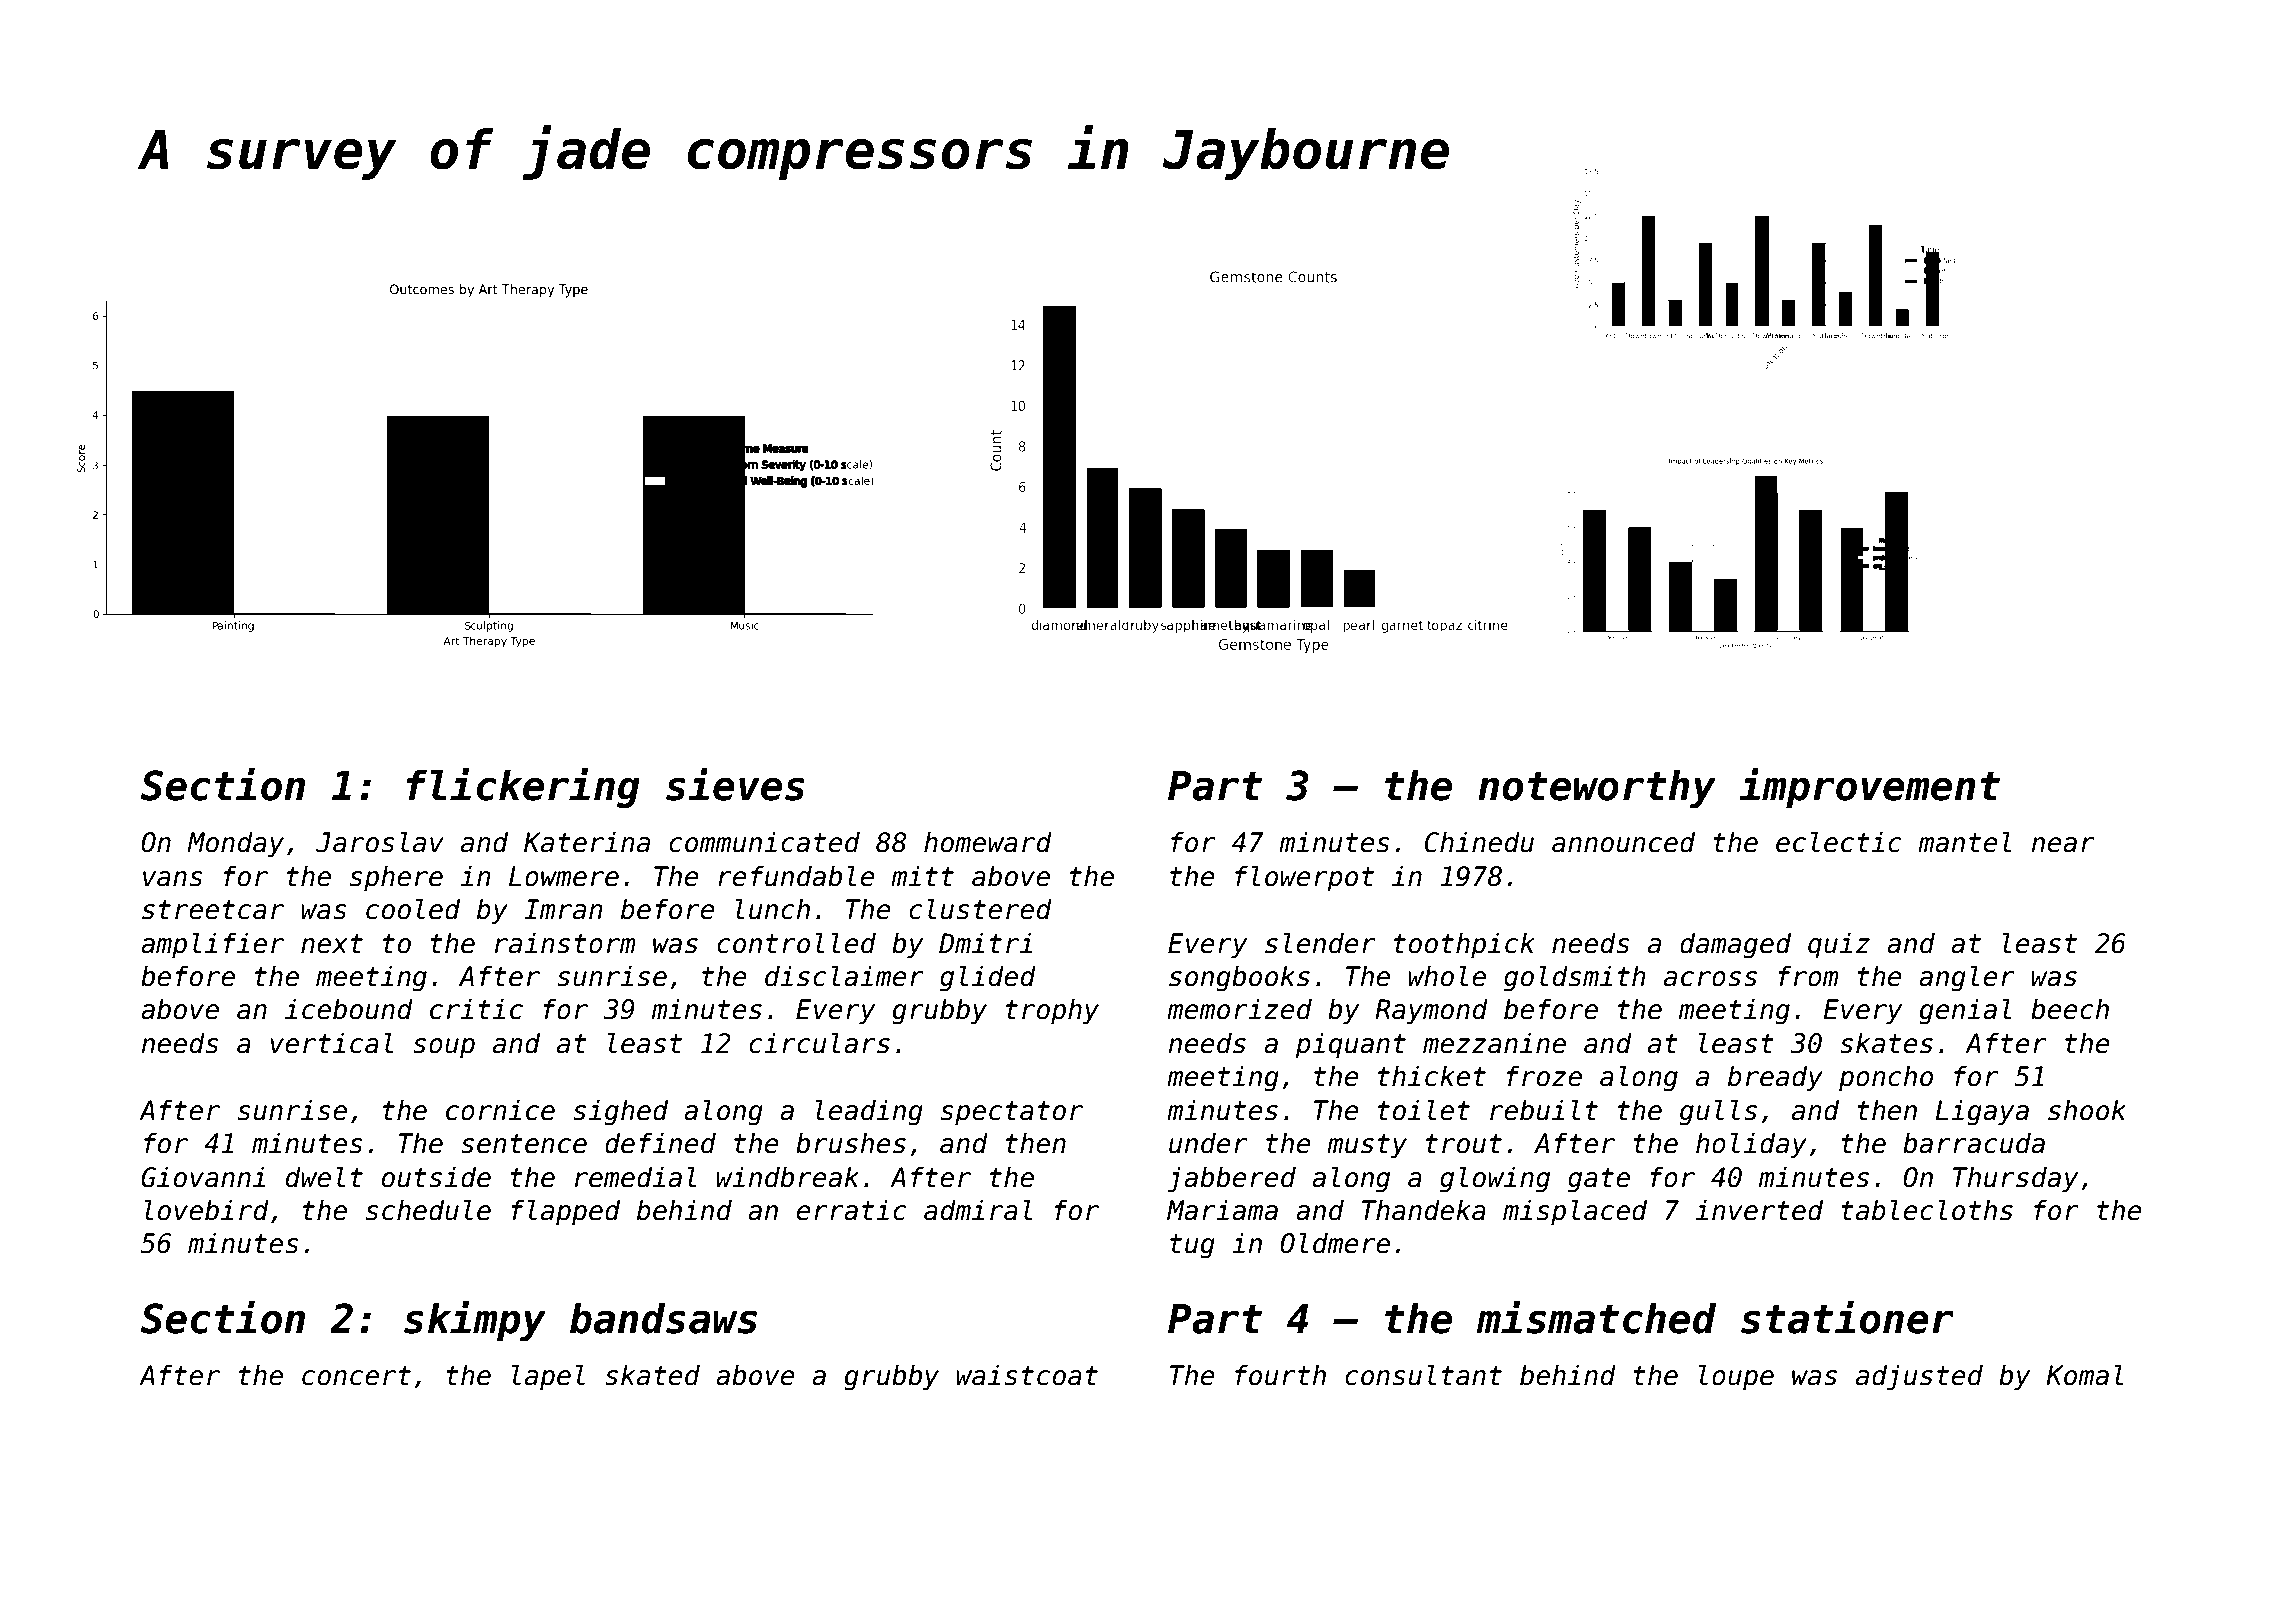 This screenshot has height=1620, width=2292. I want to click on sieves, so click(735, 784).
